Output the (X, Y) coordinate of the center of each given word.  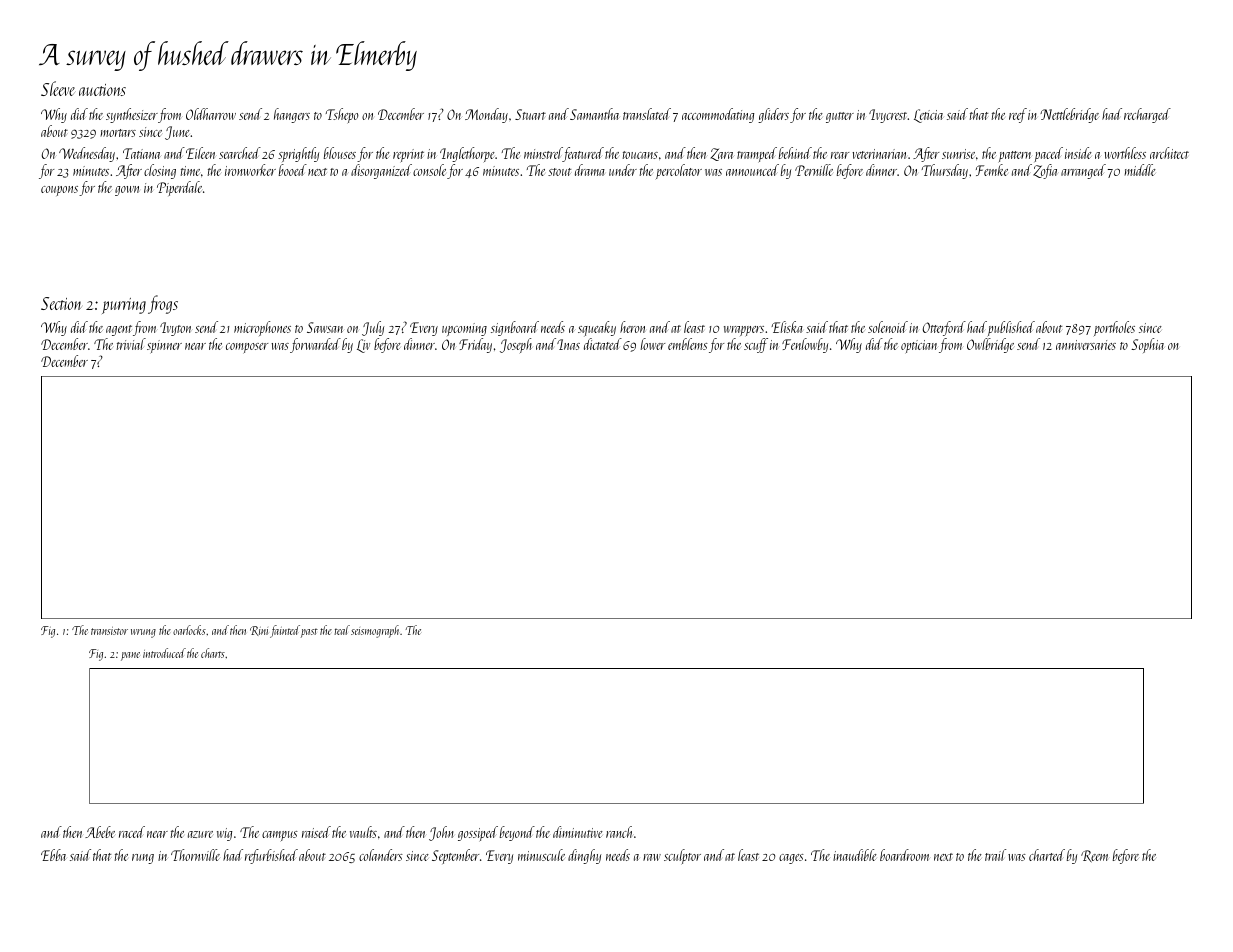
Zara (722, 154)
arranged (1083, 171)
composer (247, 348)
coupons (59, 191)
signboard (515, 328)
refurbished (271, 856)
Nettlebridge (1069, 115)
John (441, 833)
